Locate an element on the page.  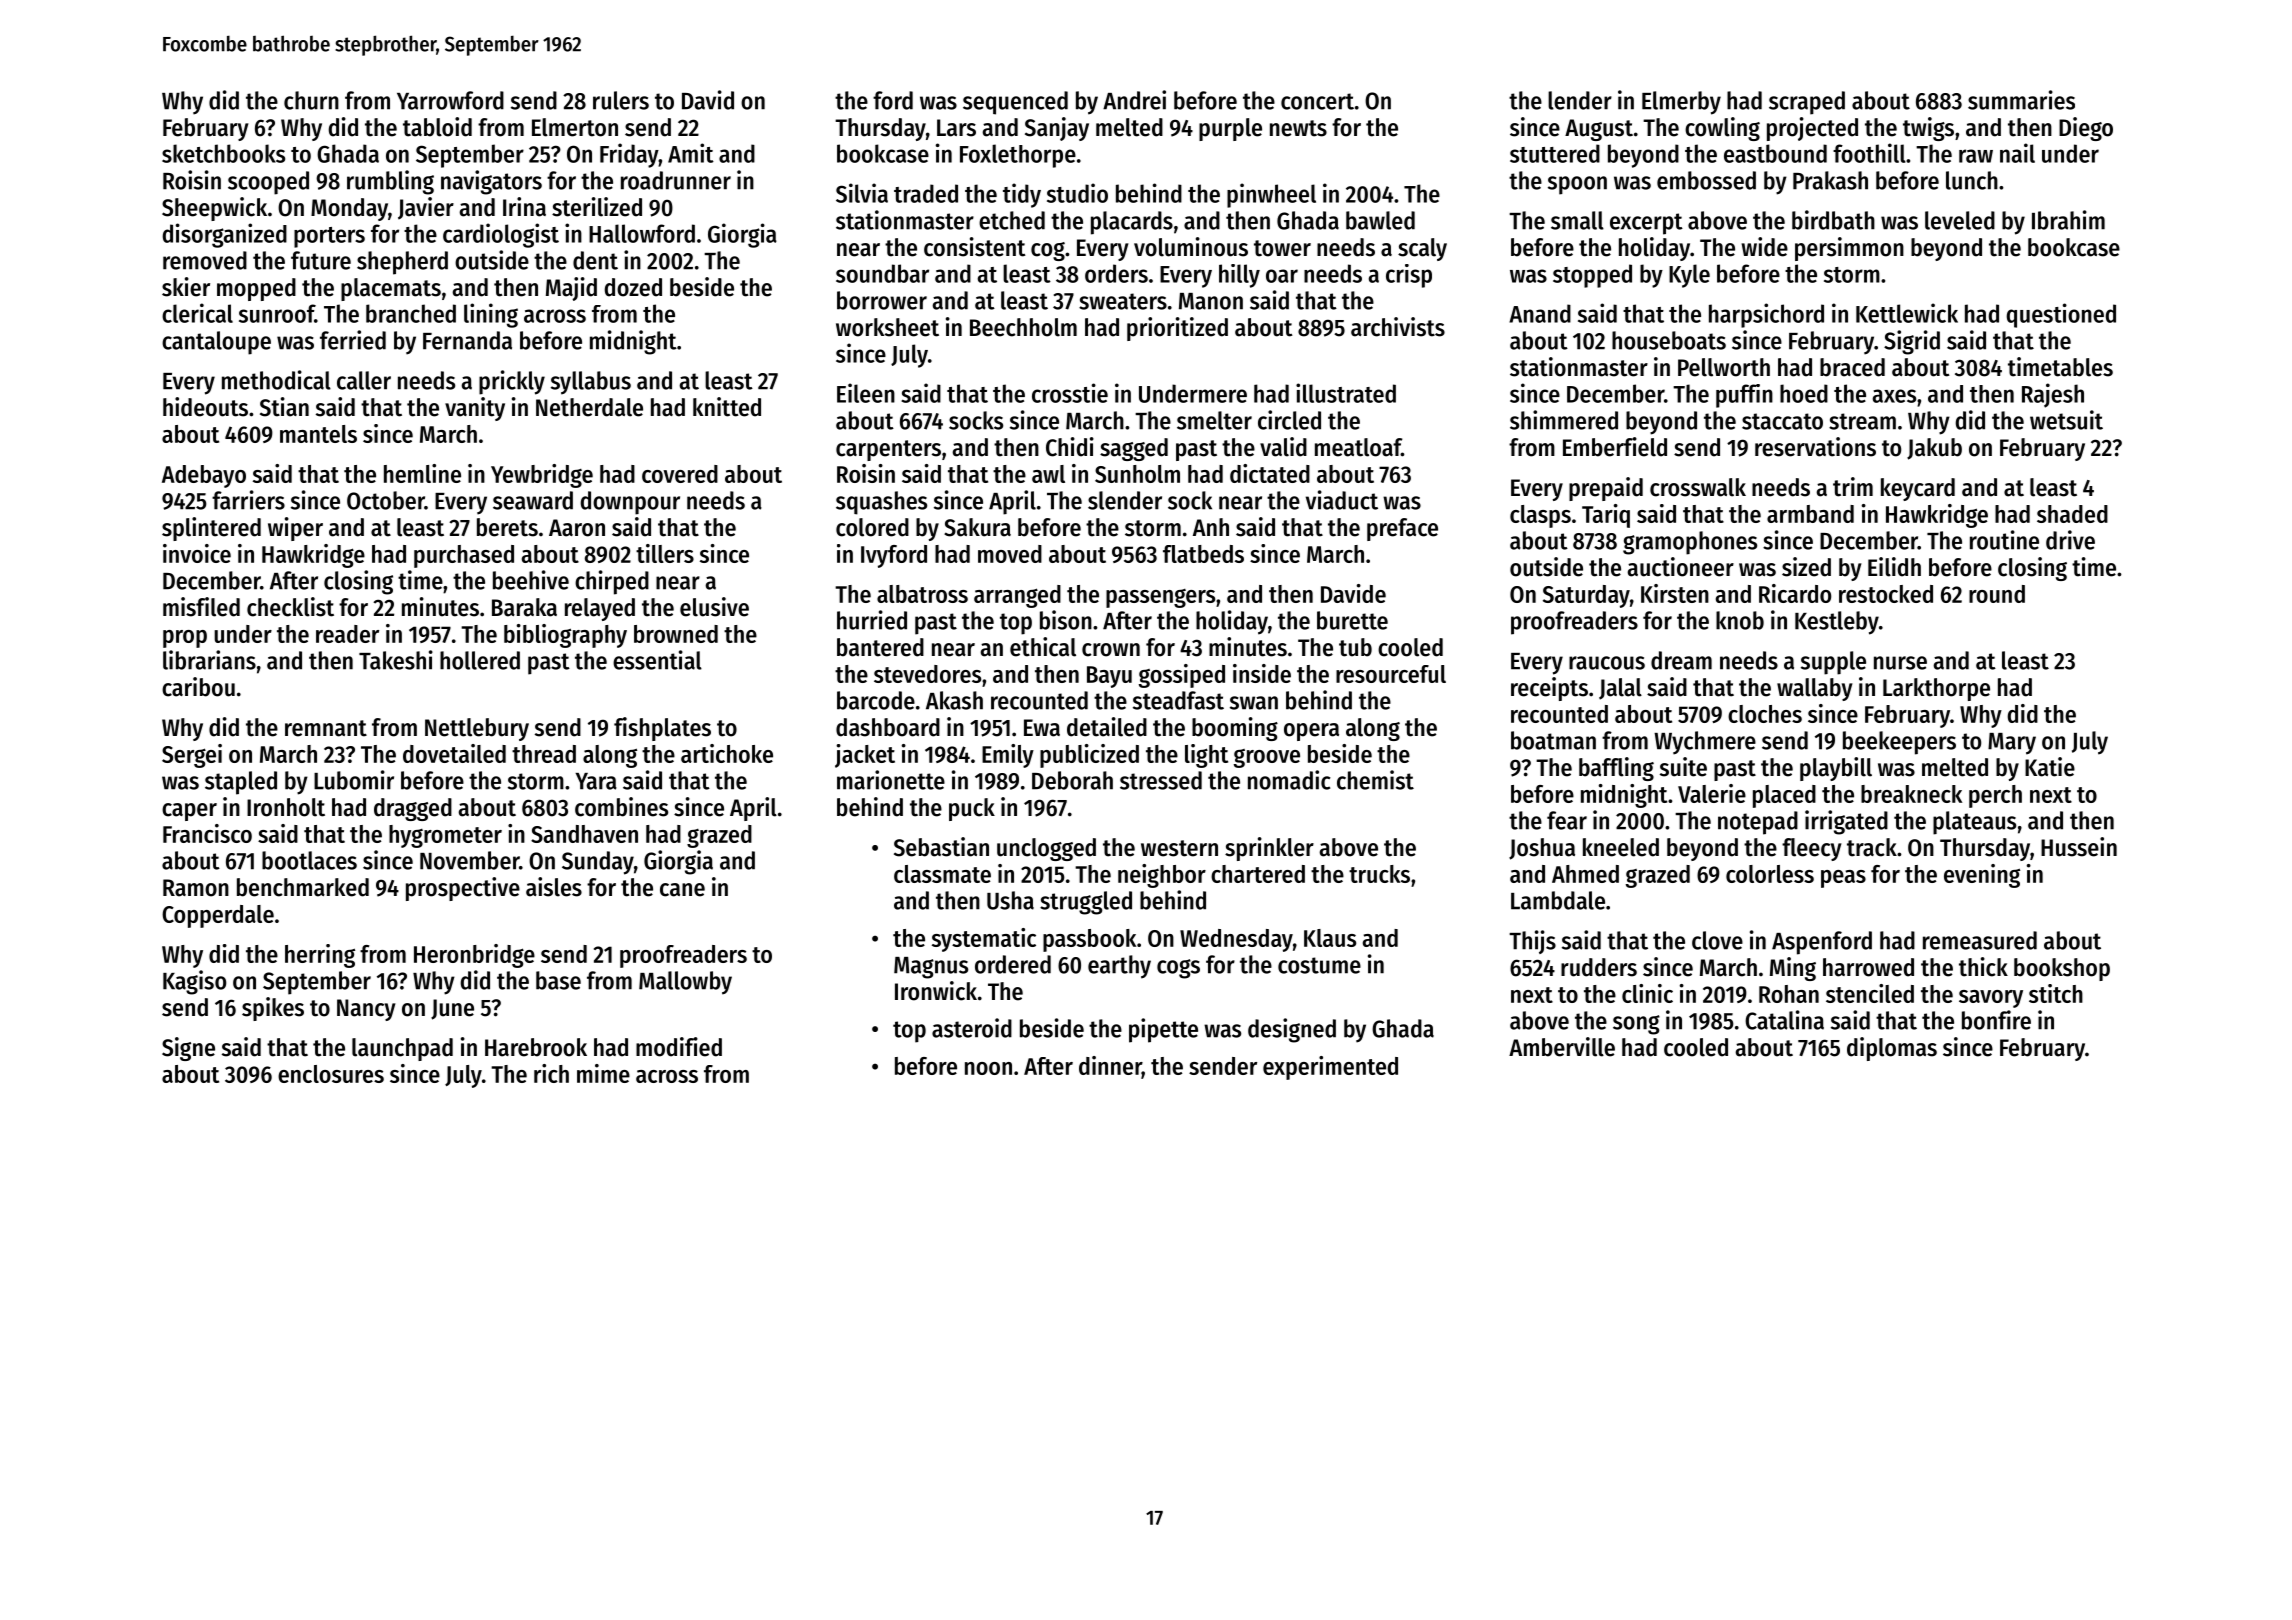
Wychmere is located at coordinates (1705, 743).
